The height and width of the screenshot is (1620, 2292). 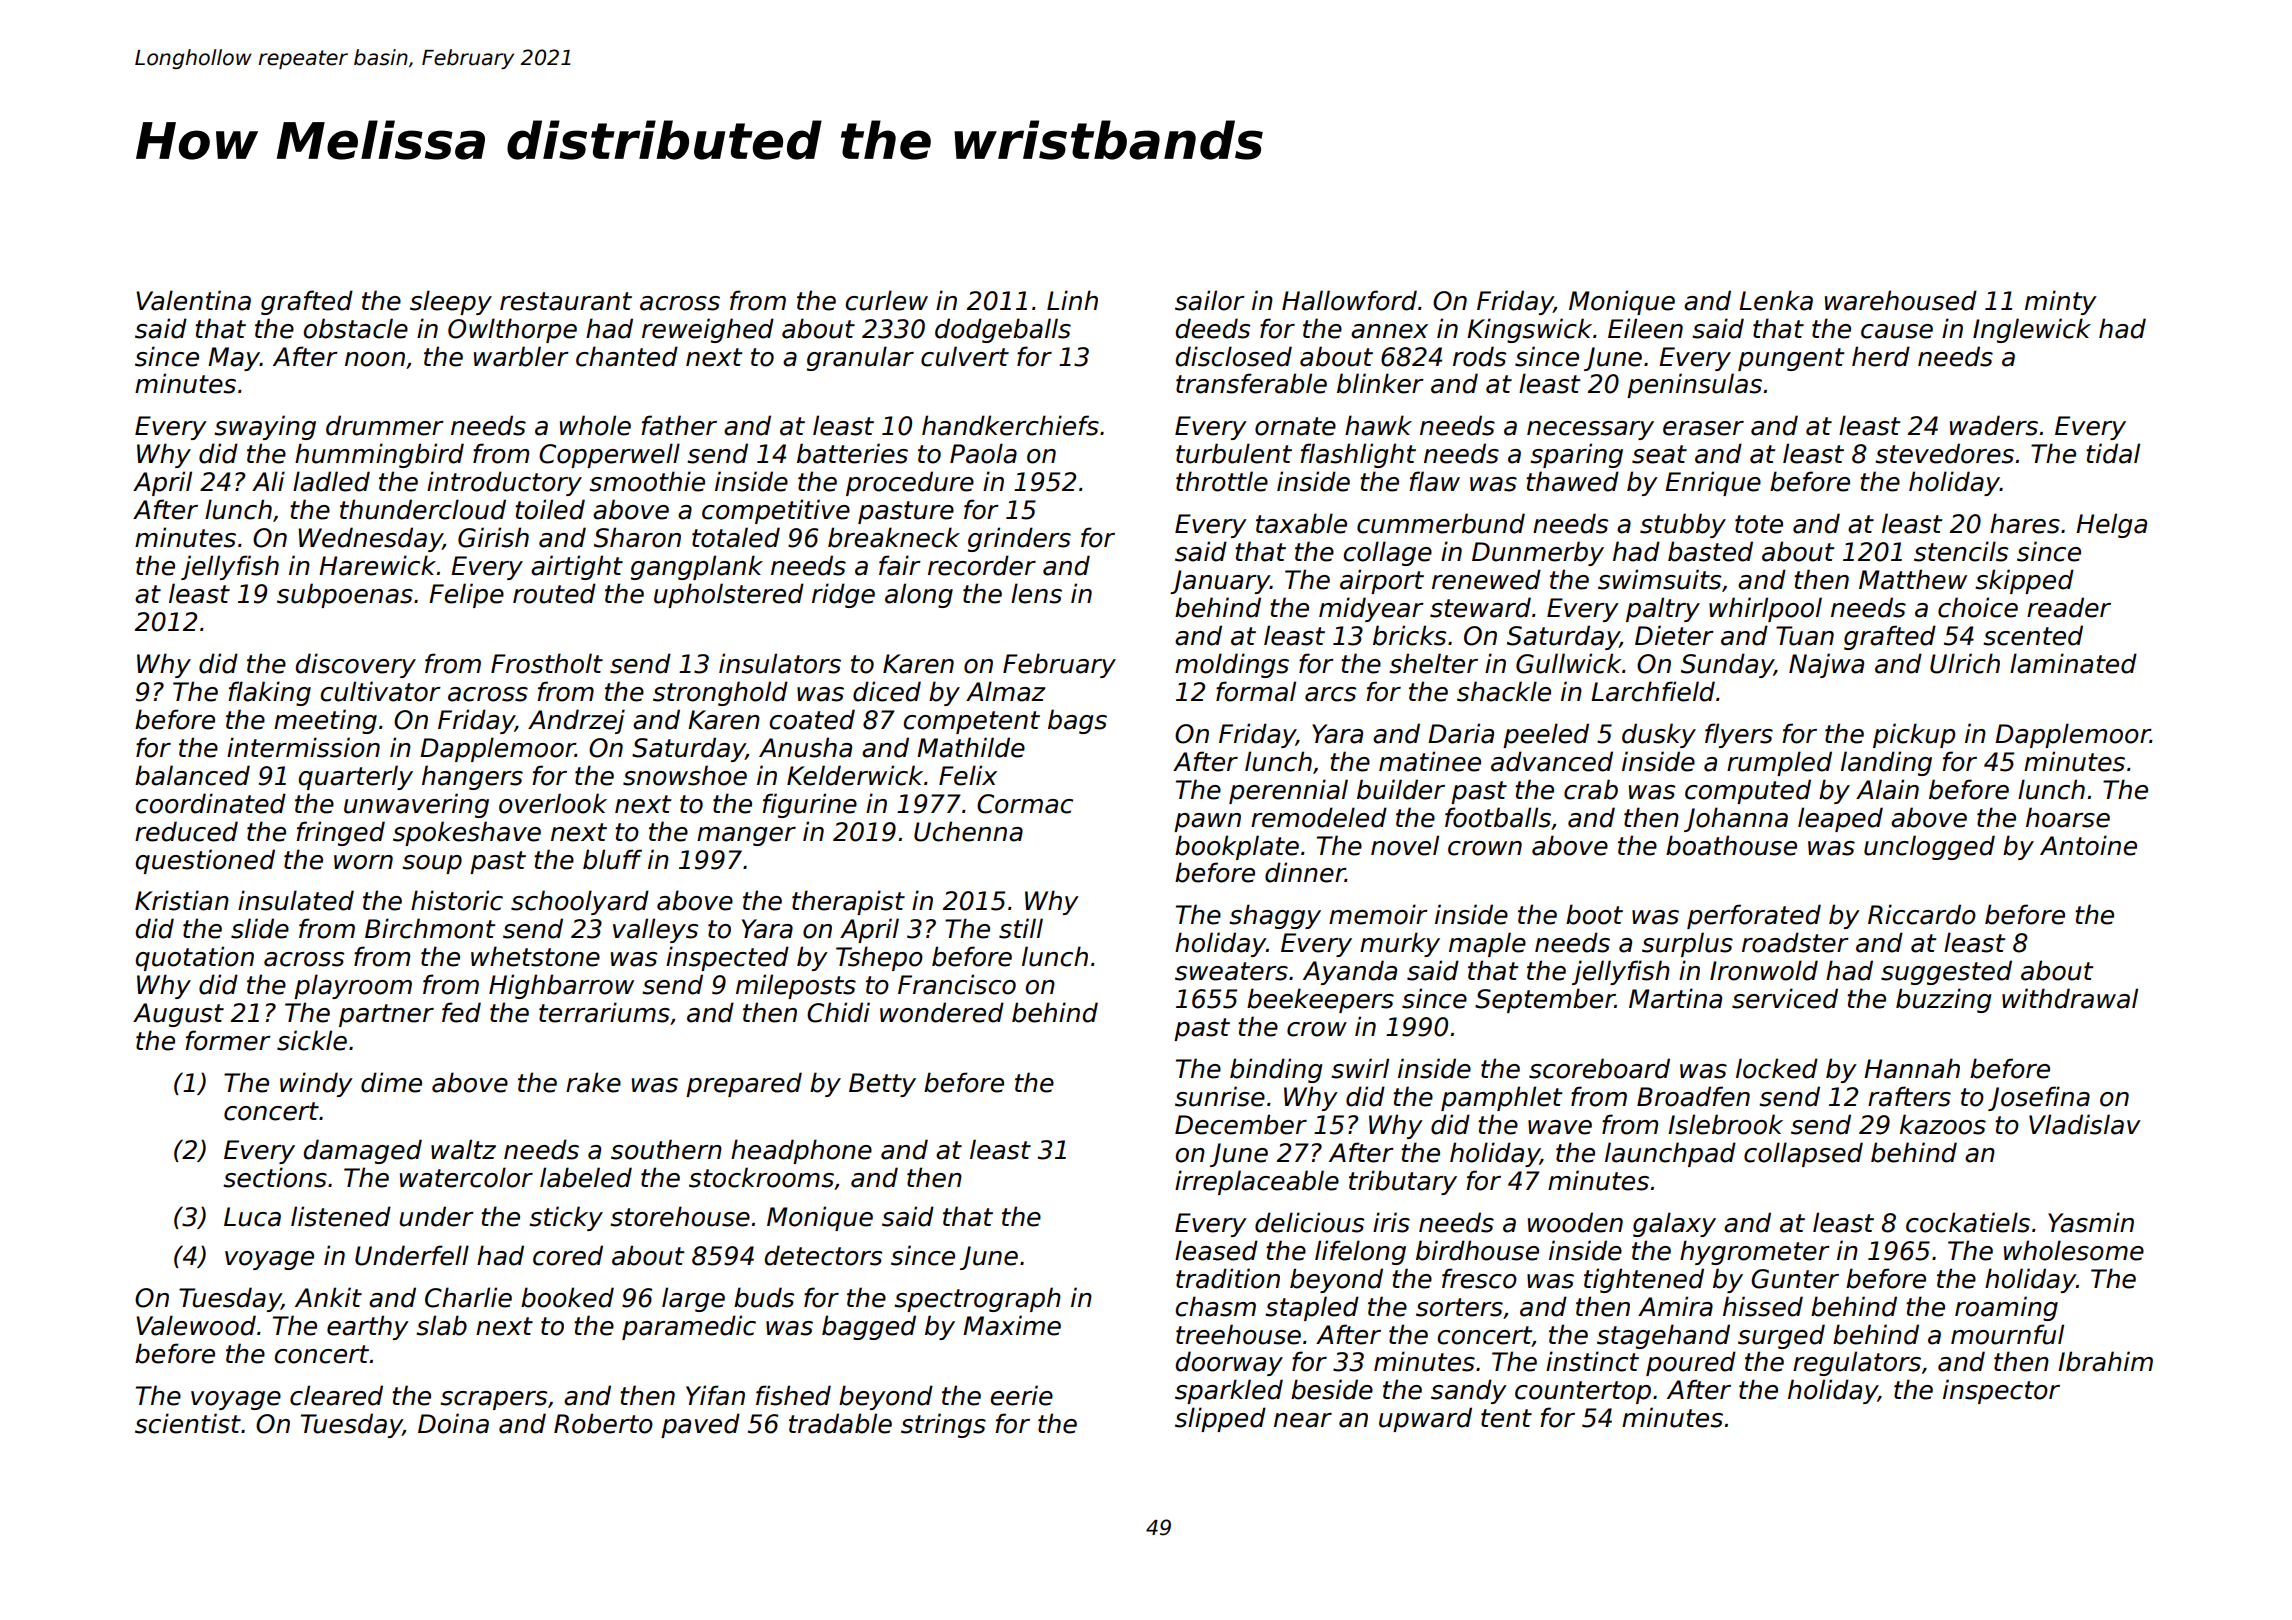 What do you see at coordinates (1349, 300) in the screenshot?
I see `Hallowford` at bounding box center [1349, 300].
